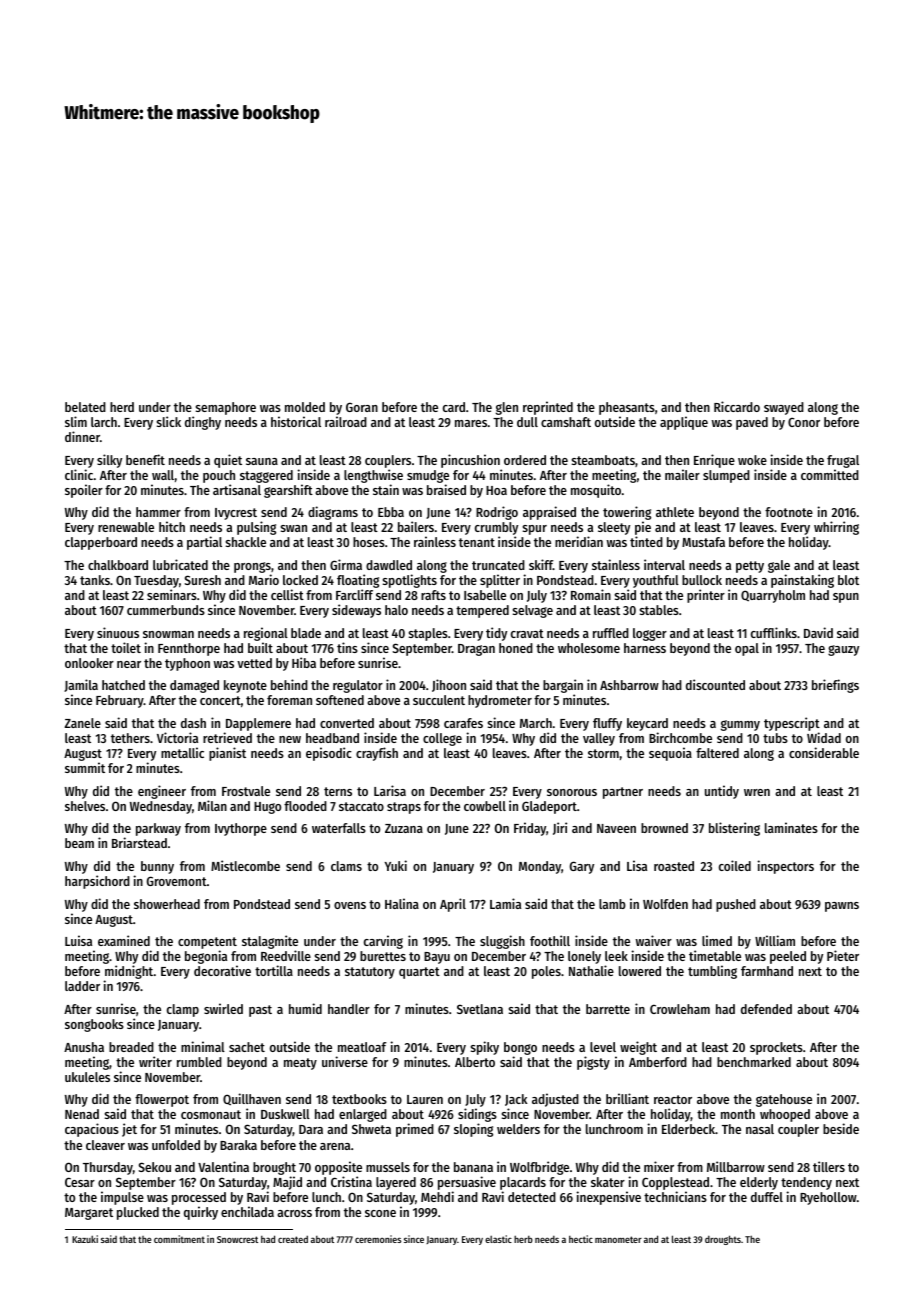  What do you see at coordinates (740, 725) in the screenshot?
I see `gummy` at bounding box center [740, 725].
